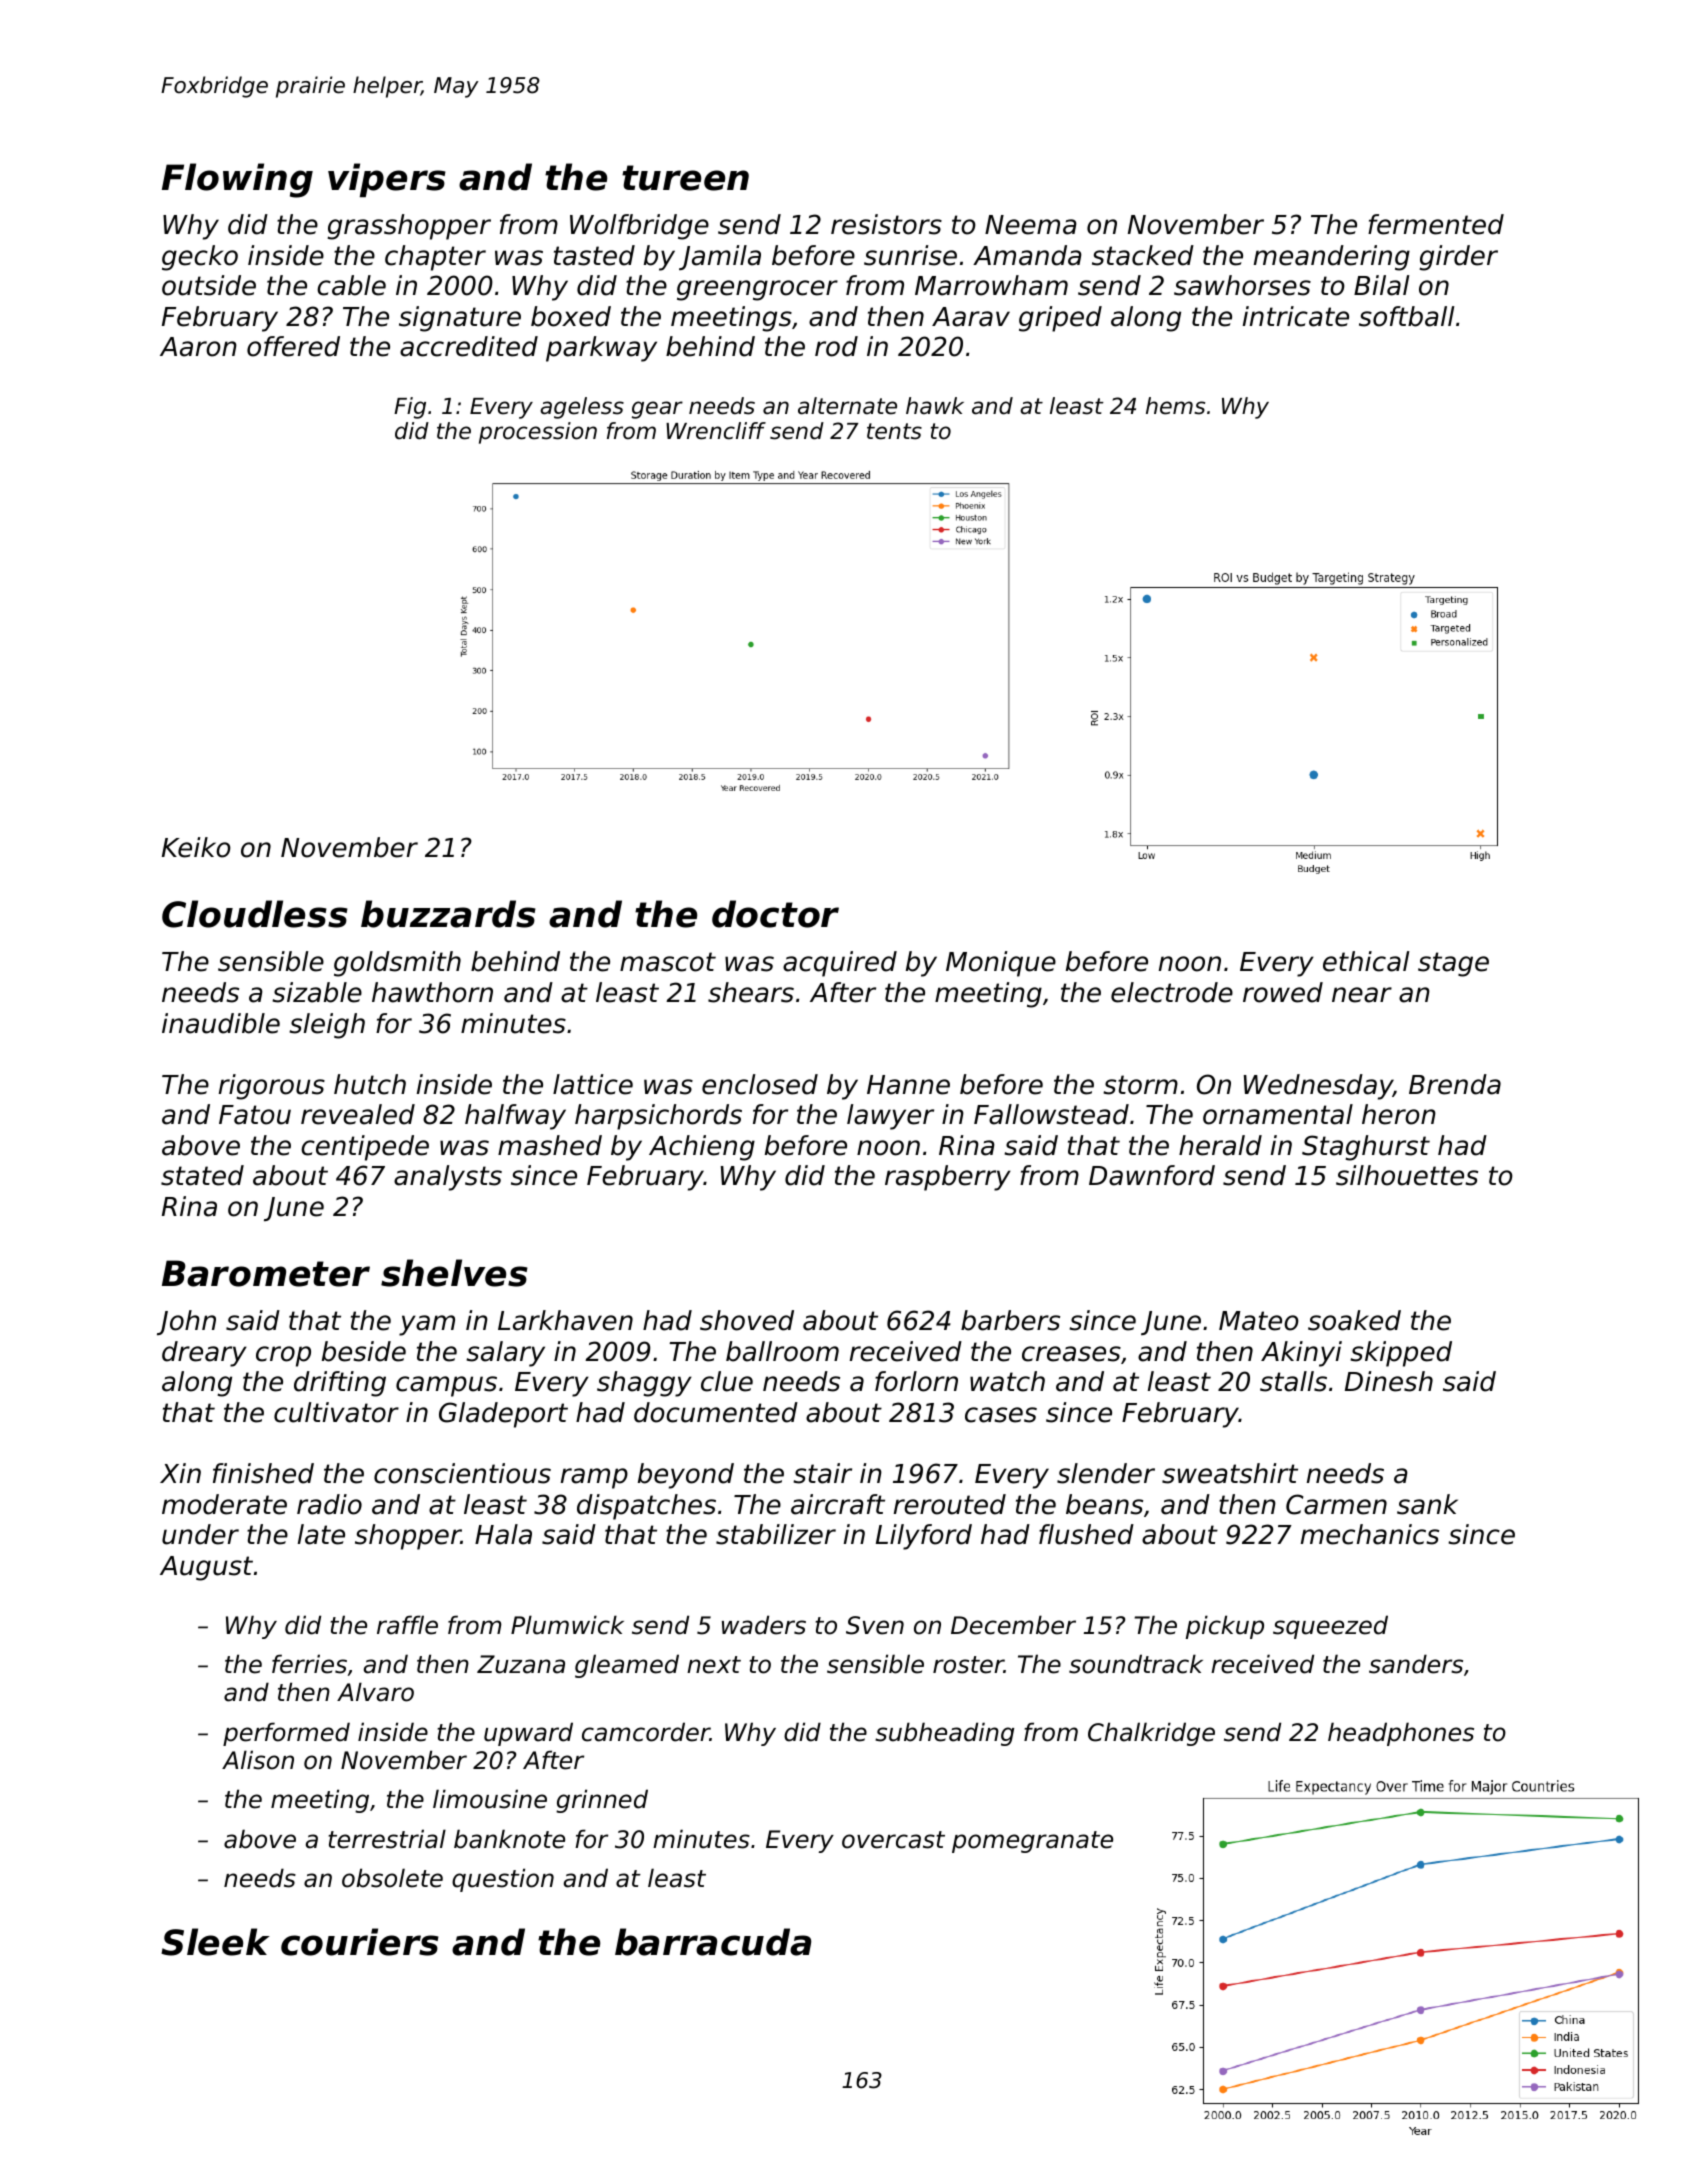  I want to click on Flowing, so click(237, 180).
